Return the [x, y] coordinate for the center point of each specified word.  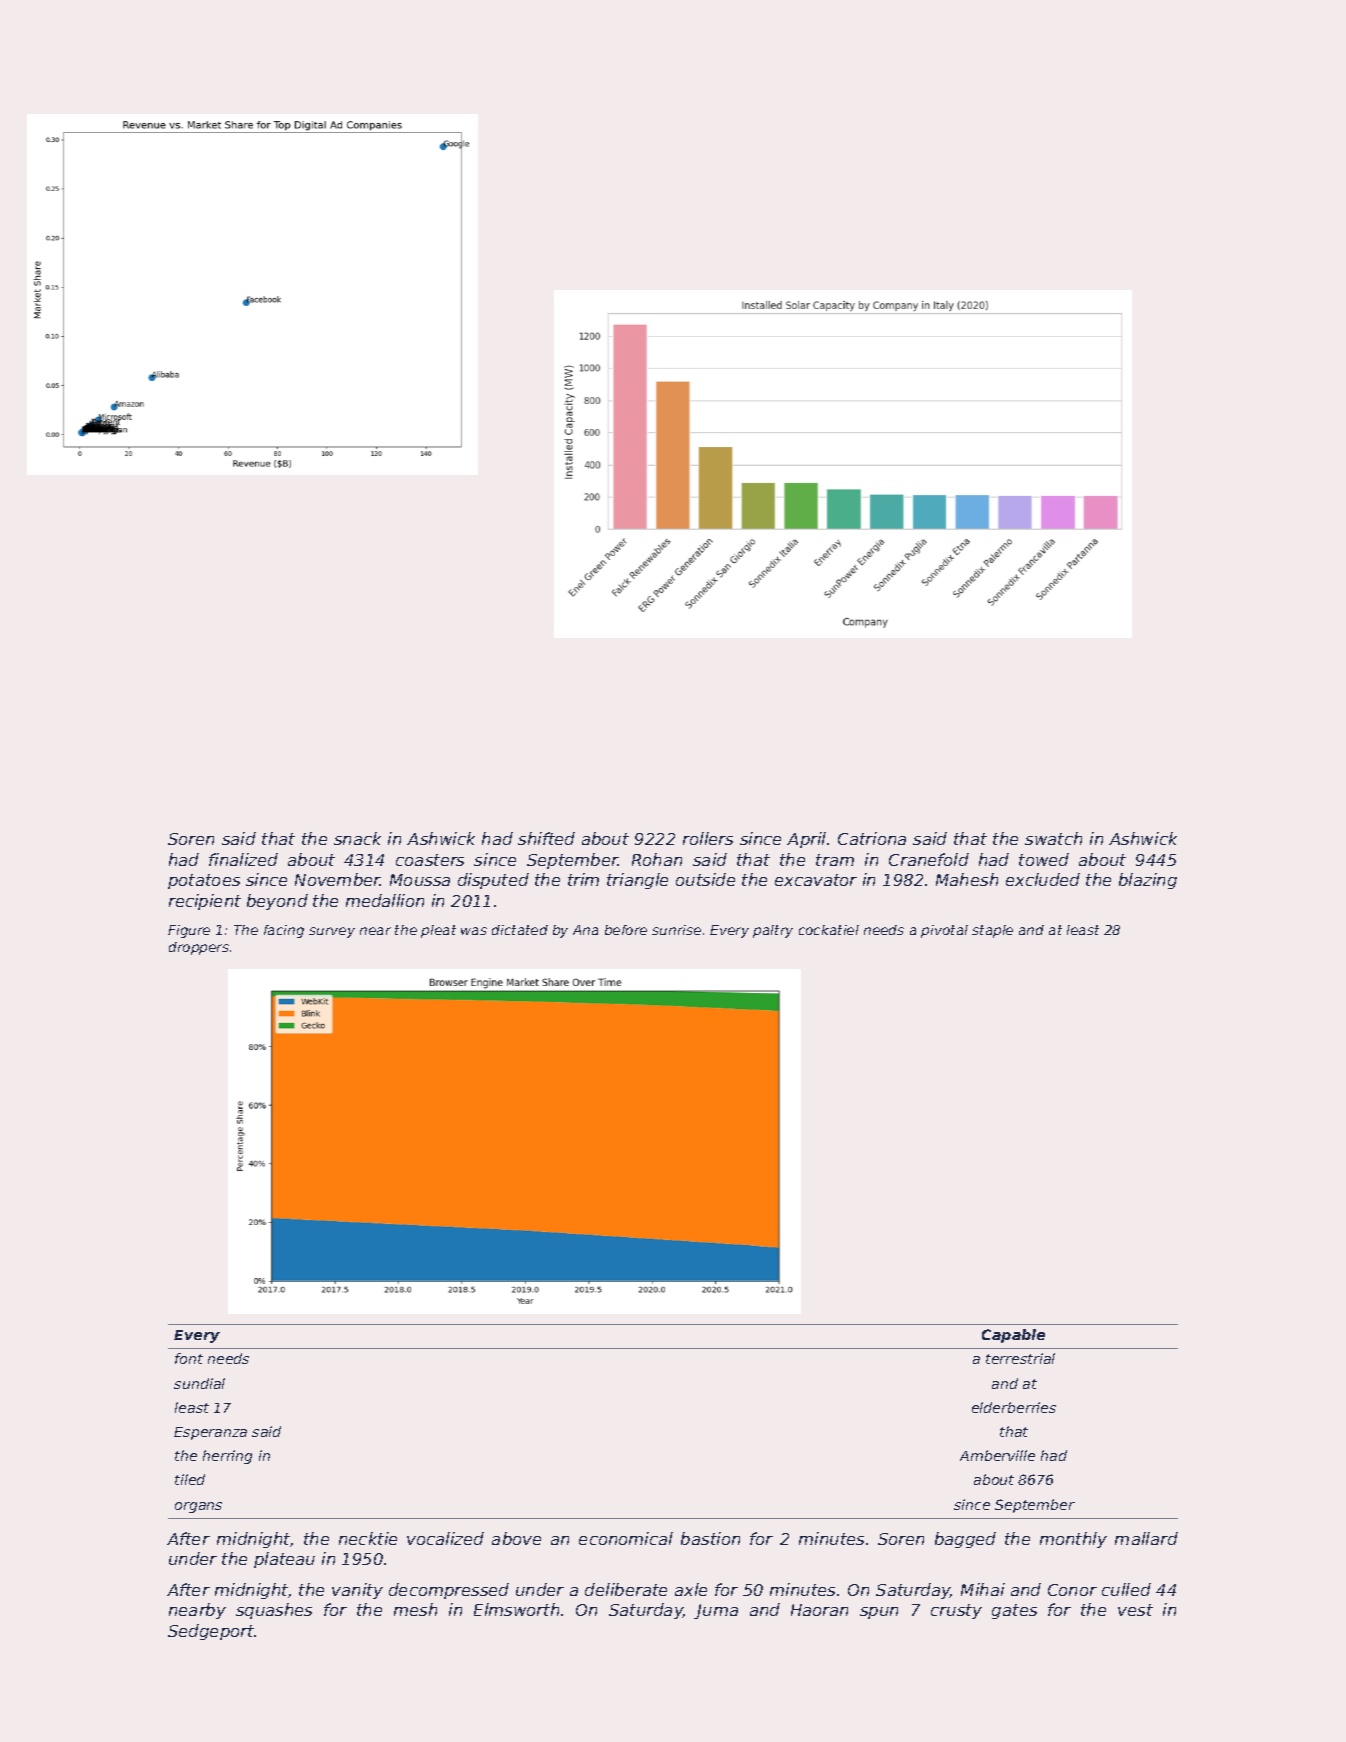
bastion [710, 1538]
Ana [585, 930]
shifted [546, 838]
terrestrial [1020, 1358]
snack [357, 838]
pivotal [944, 931]
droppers [199, 948]
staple [992, 931]
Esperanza [210, 1433]
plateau [284, 1560]
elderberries [1014, 1407]
